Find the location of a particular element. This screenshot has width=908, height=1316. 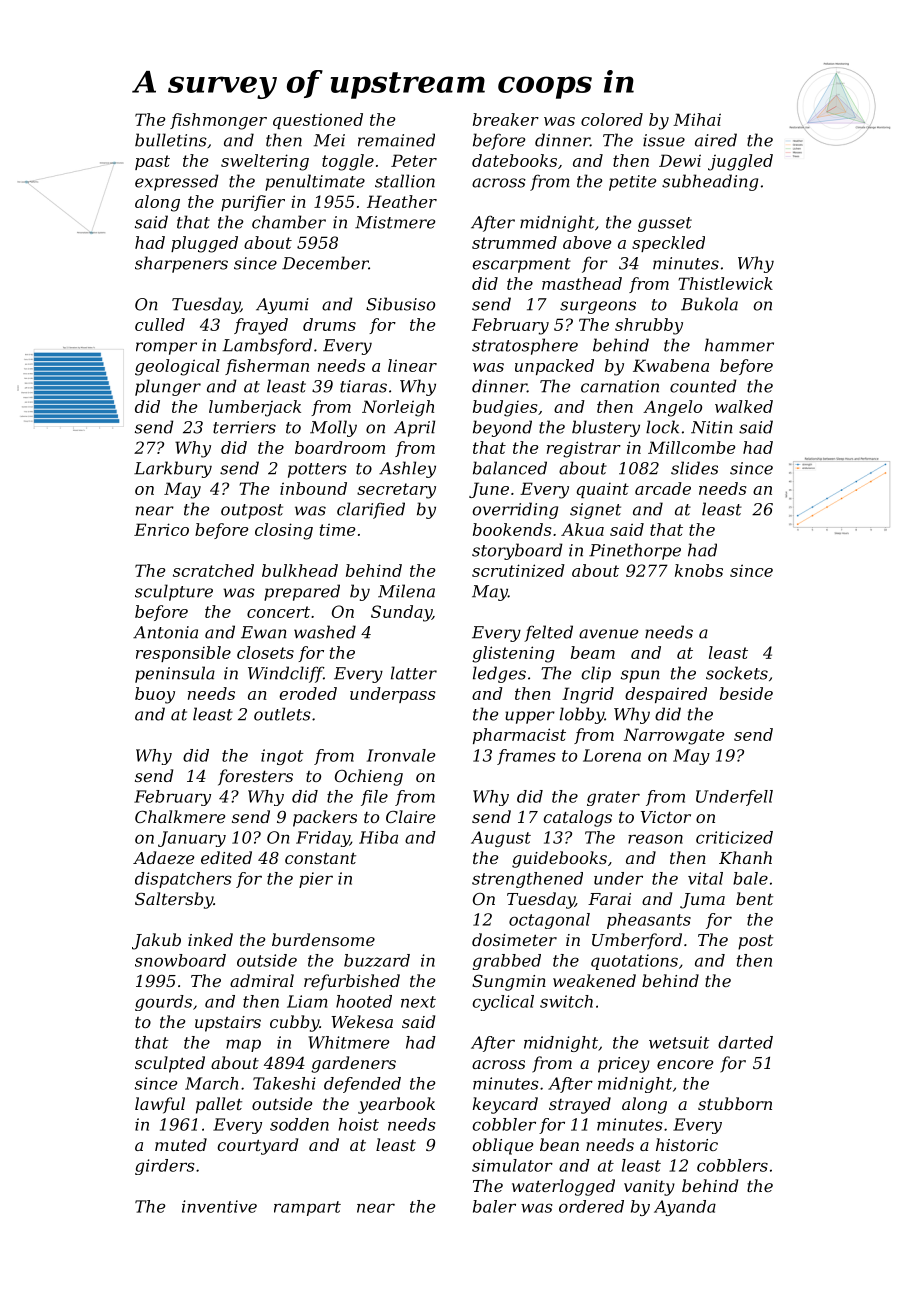

speckled is located at coordinates (668, 244).
